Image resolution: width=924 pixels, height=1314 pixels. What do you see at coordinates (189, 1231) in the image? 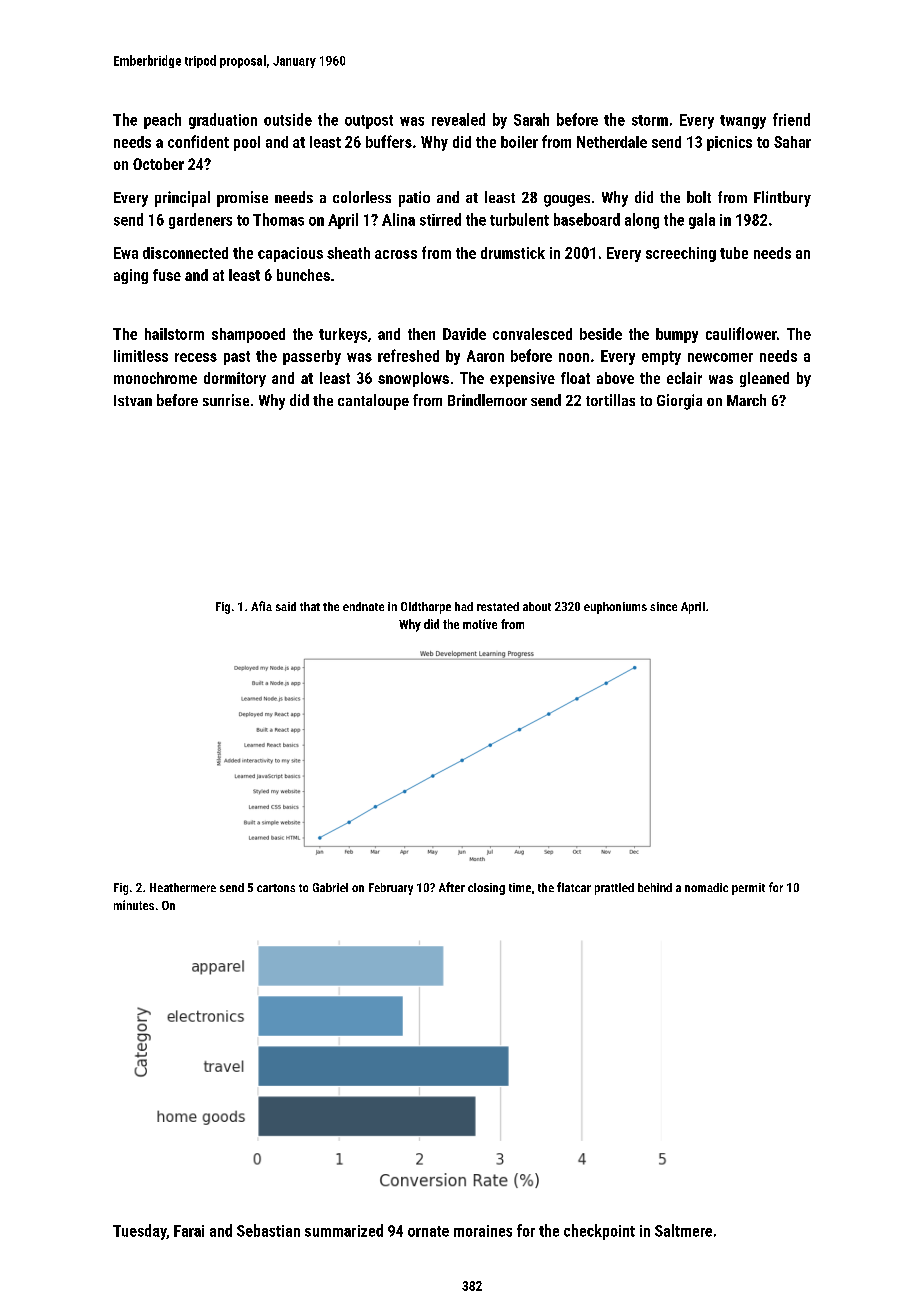
I see `Farai` at bounding box center [189, 1231].
